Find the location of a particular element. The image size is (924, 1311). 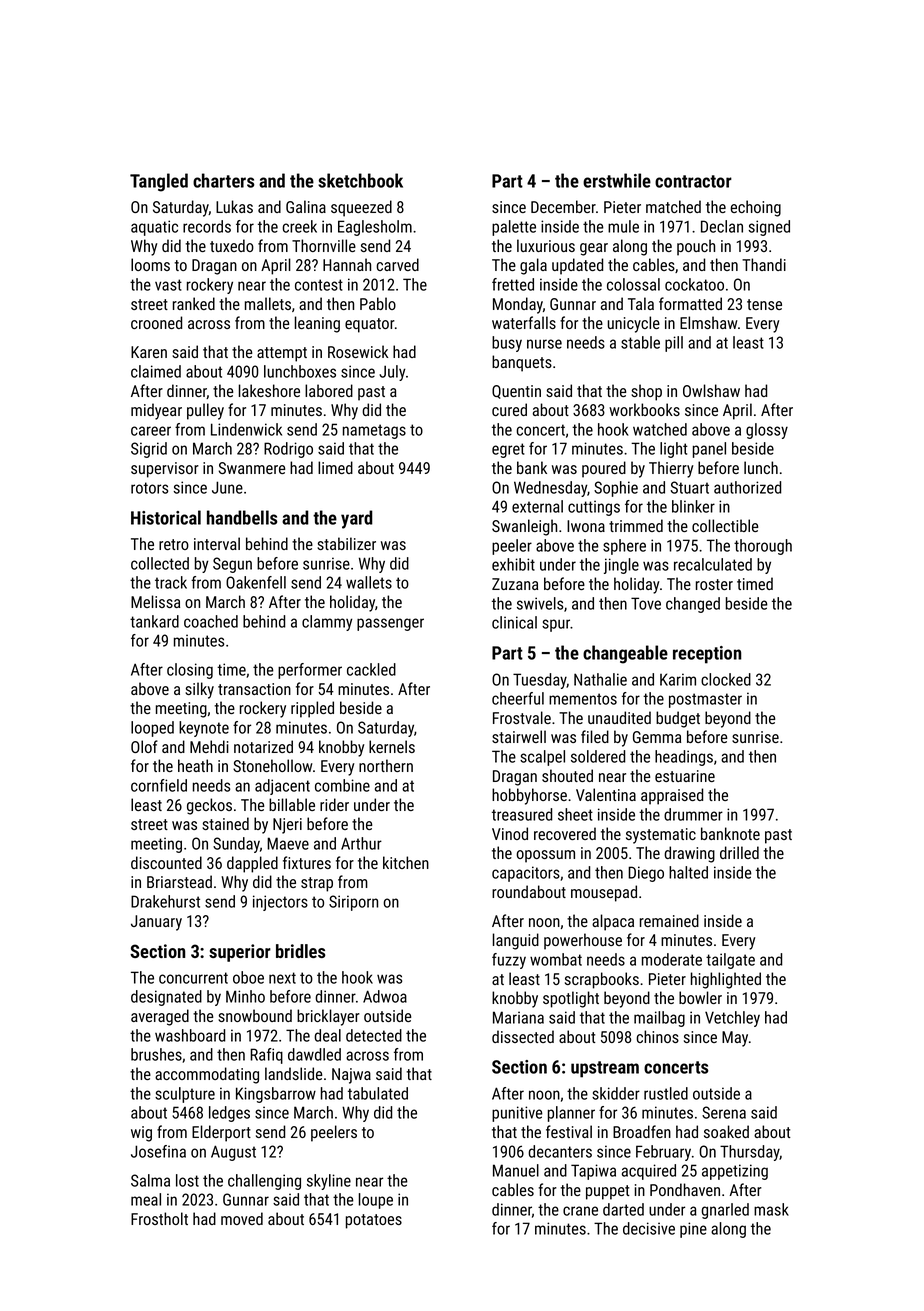

clocked is located at coordinates (726, 679).
